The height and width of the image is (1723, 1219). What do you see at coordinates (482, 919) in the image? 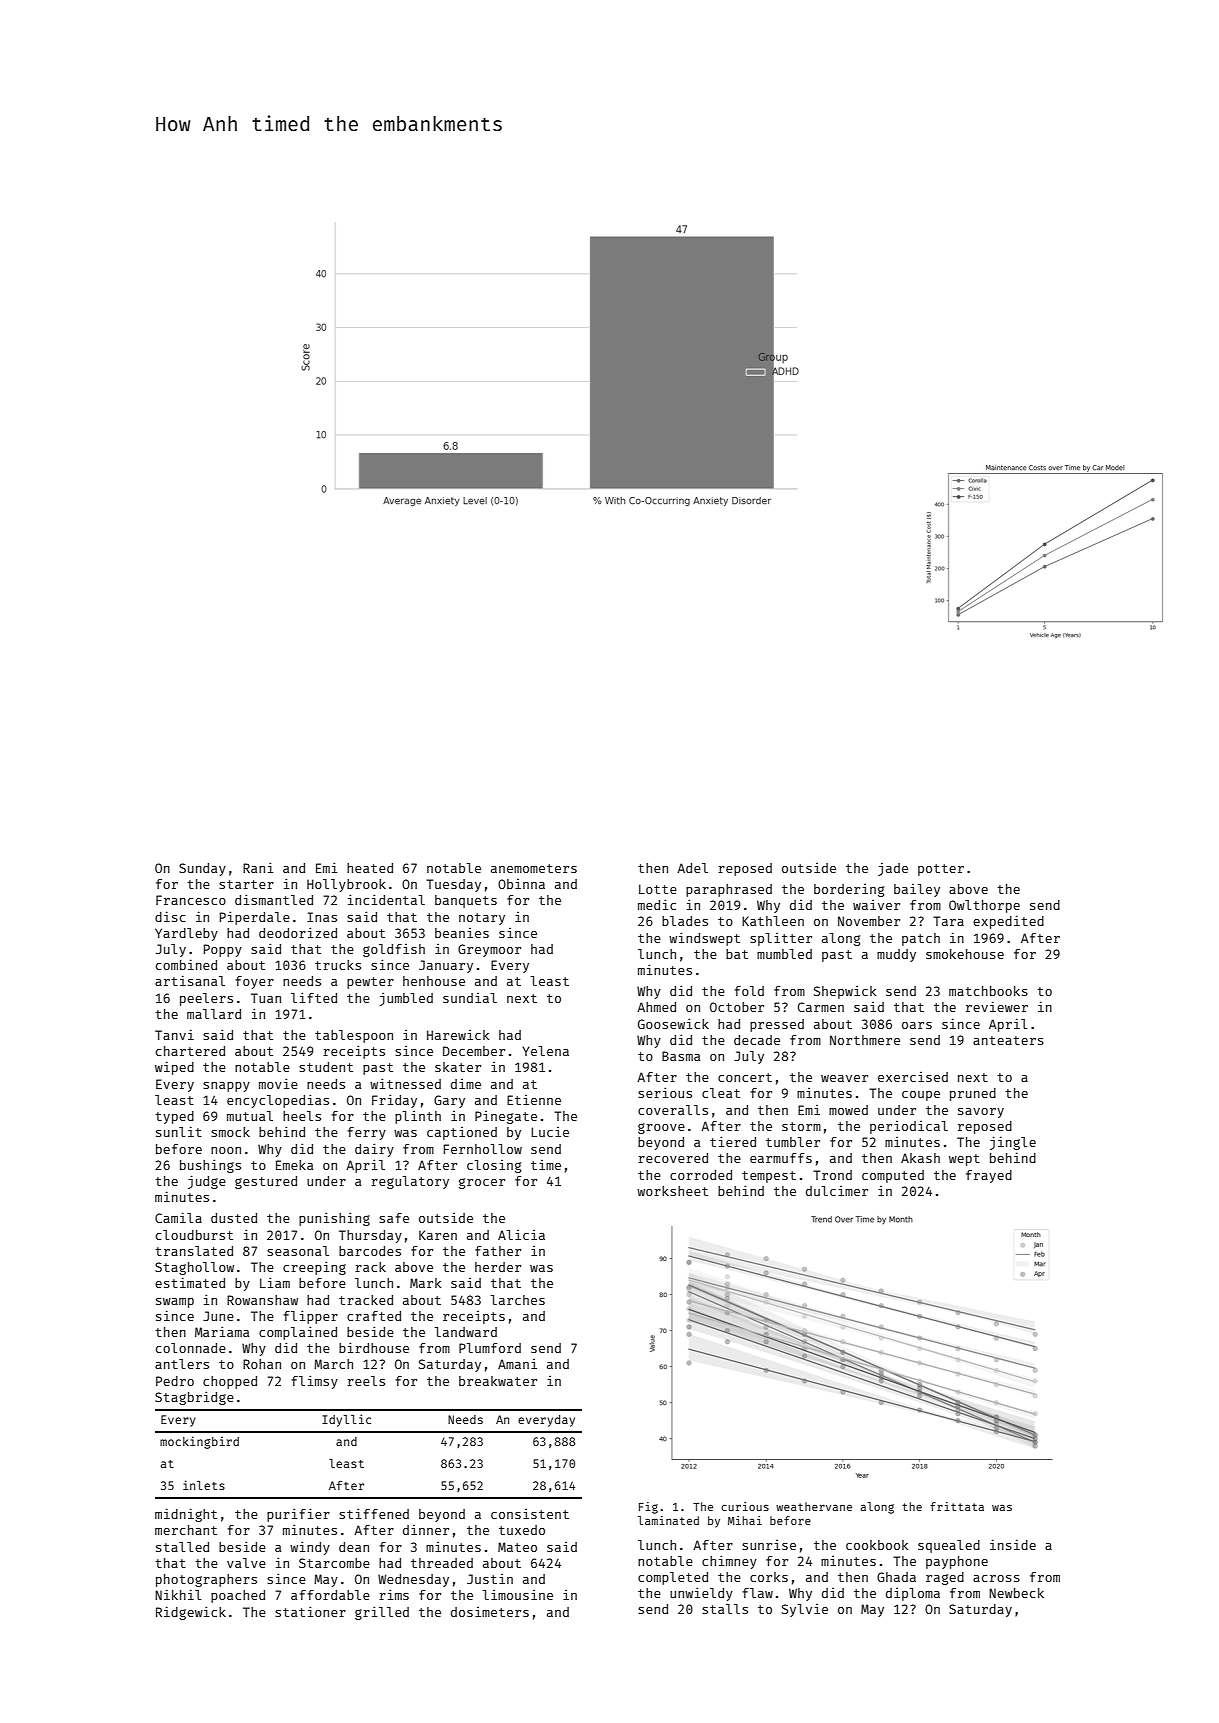
I see `notary` at bounding box center [482, 919].
